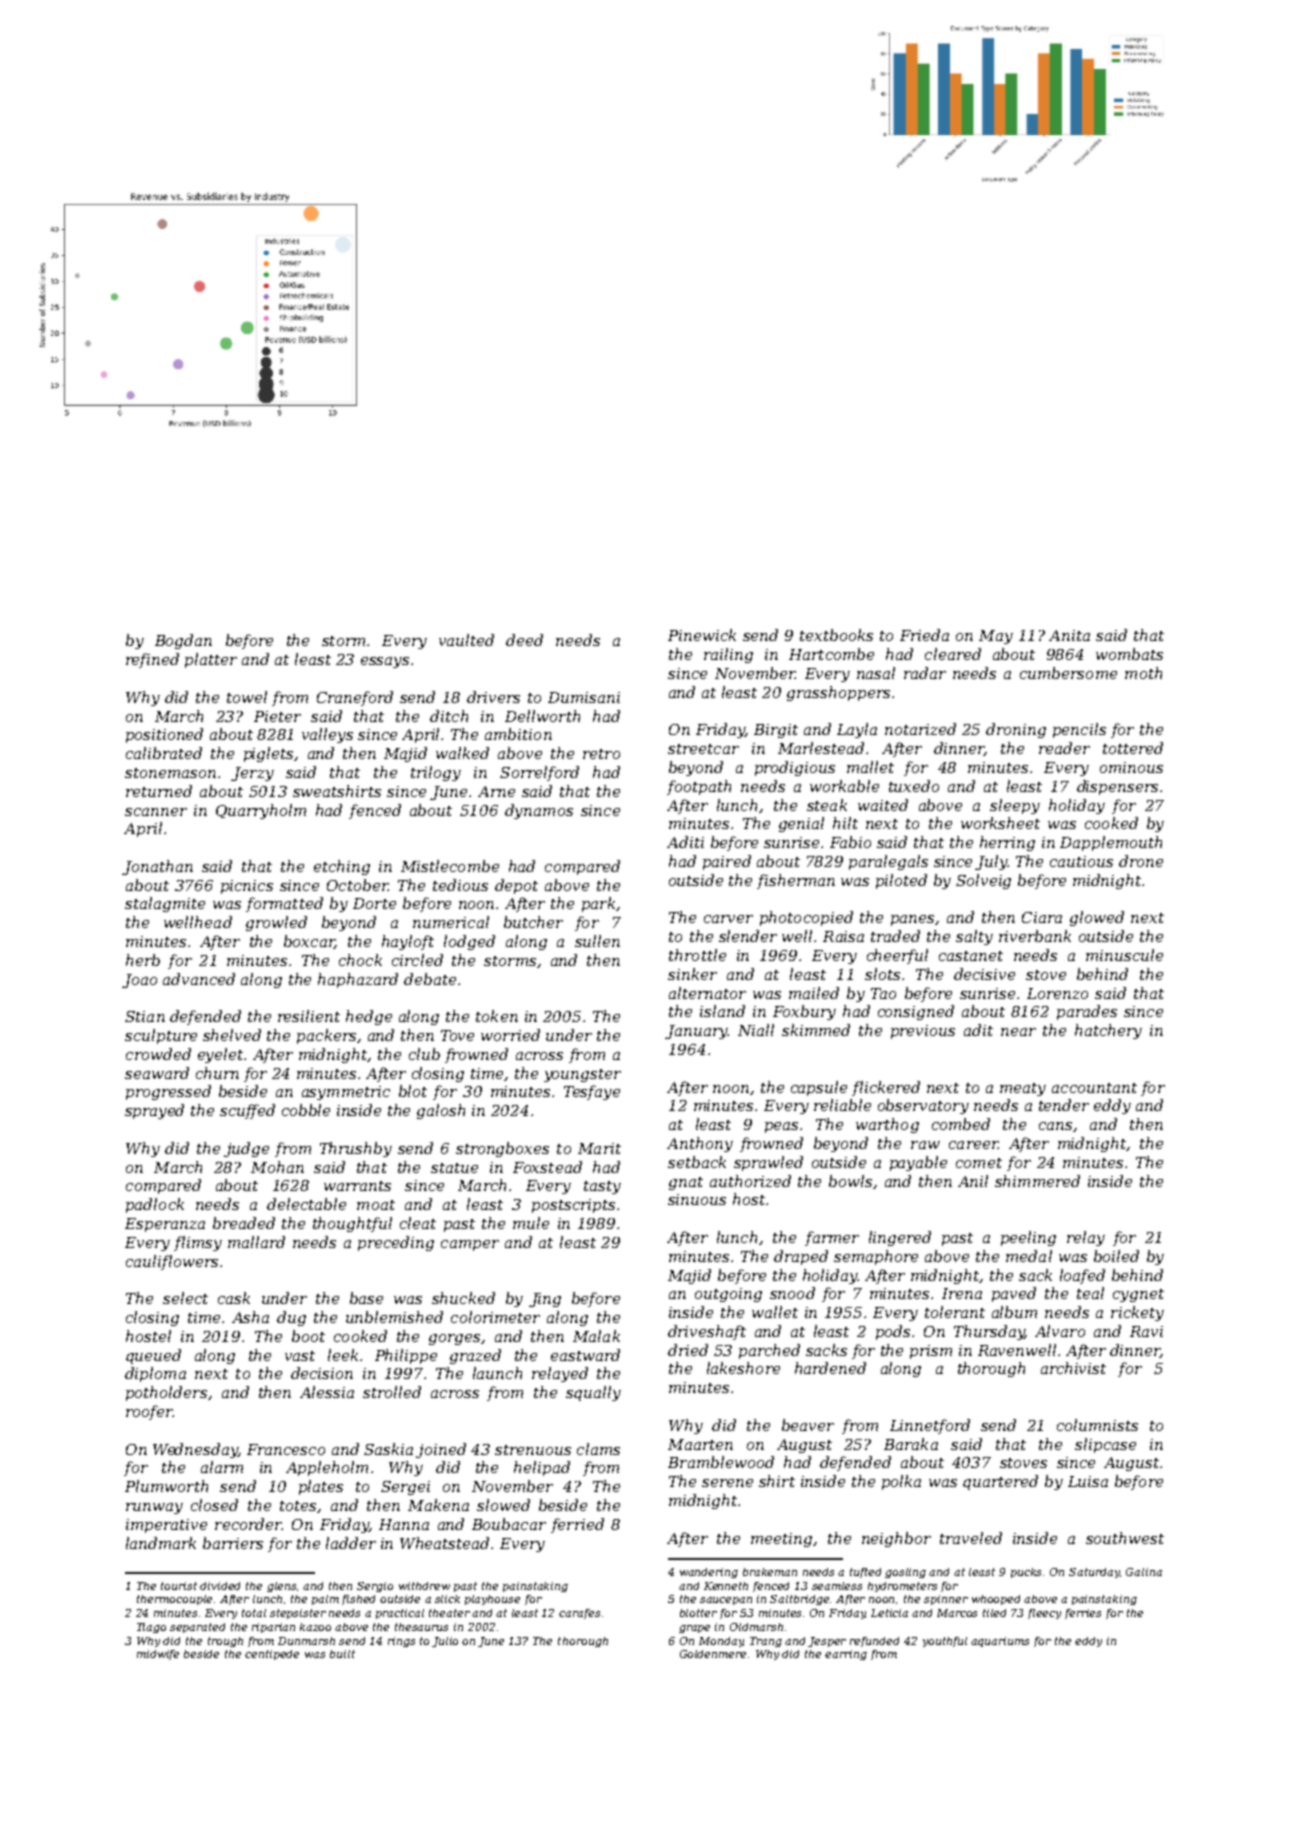 This image has height=1823, width=1289. I want to click on glowed, so click(1097, 918).
